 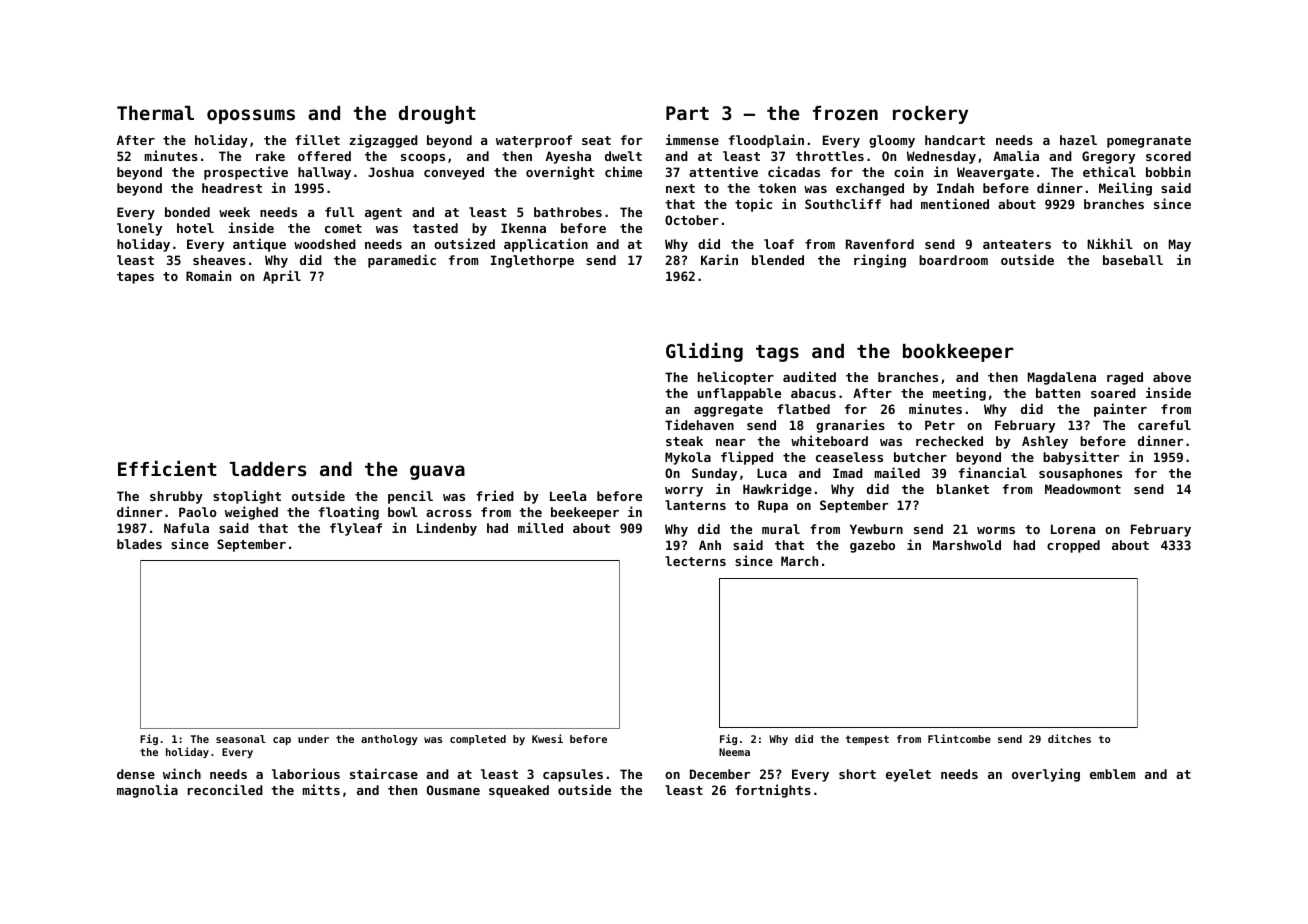 I want to click on cropped, so click(x=1073, y=546).
